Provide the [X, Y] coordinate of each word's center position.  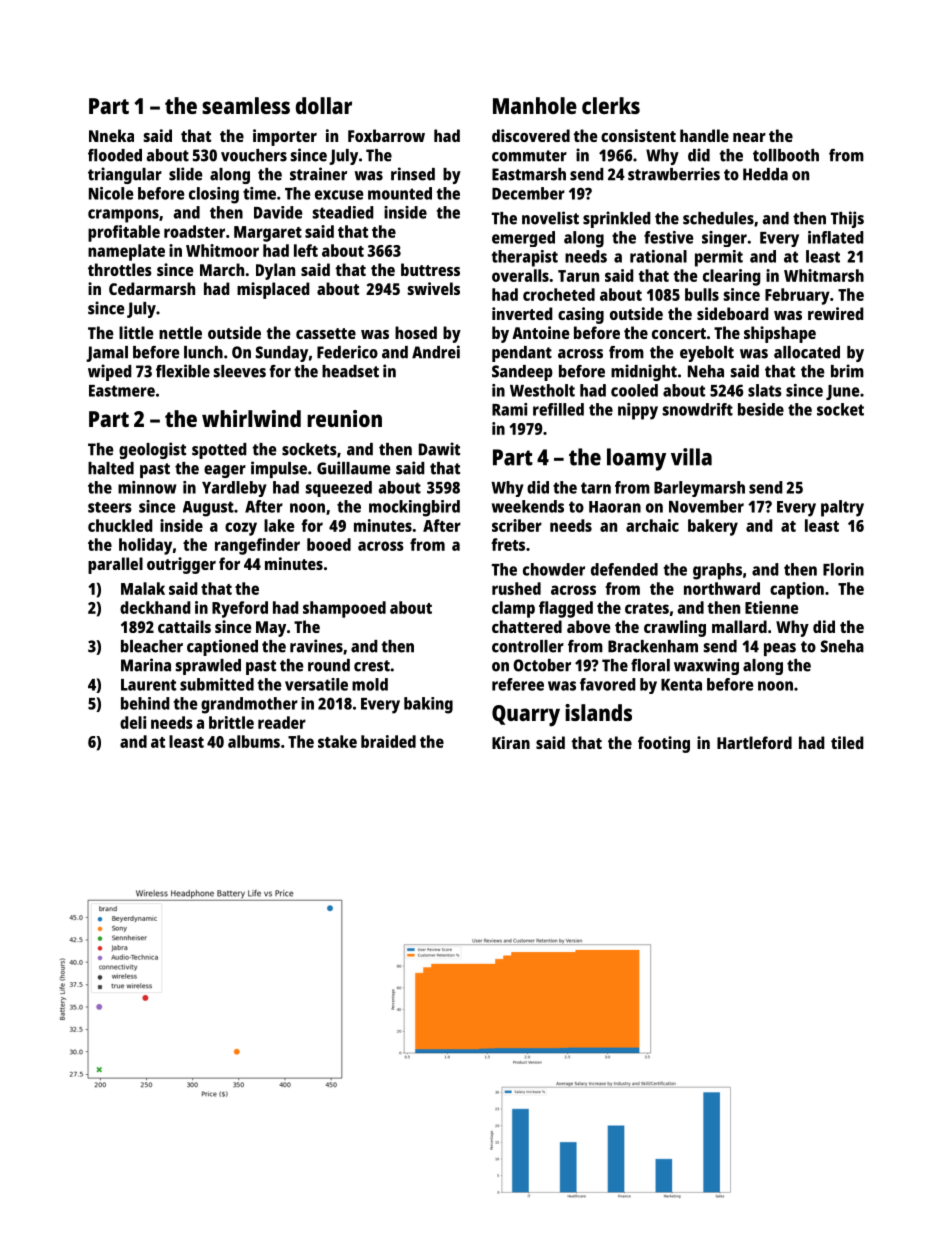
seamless [246, 105]
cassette [326, 333]
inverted [522, 313]
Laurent [148, 685]
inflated [836, 237]
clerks [611, 105]
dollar [324, 105]
